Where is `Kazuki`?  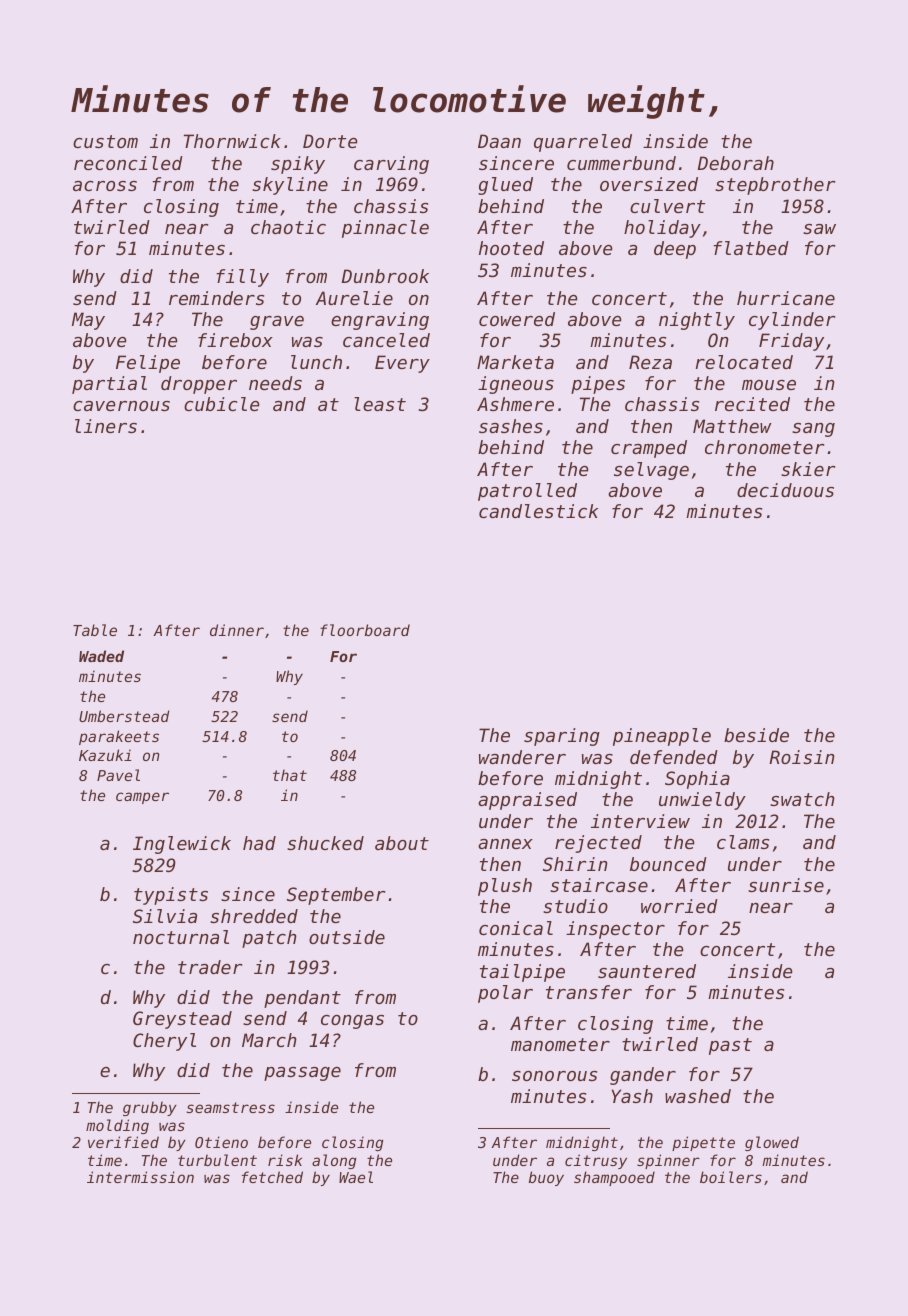
Kazuki is located at coordinates (105, 755).
